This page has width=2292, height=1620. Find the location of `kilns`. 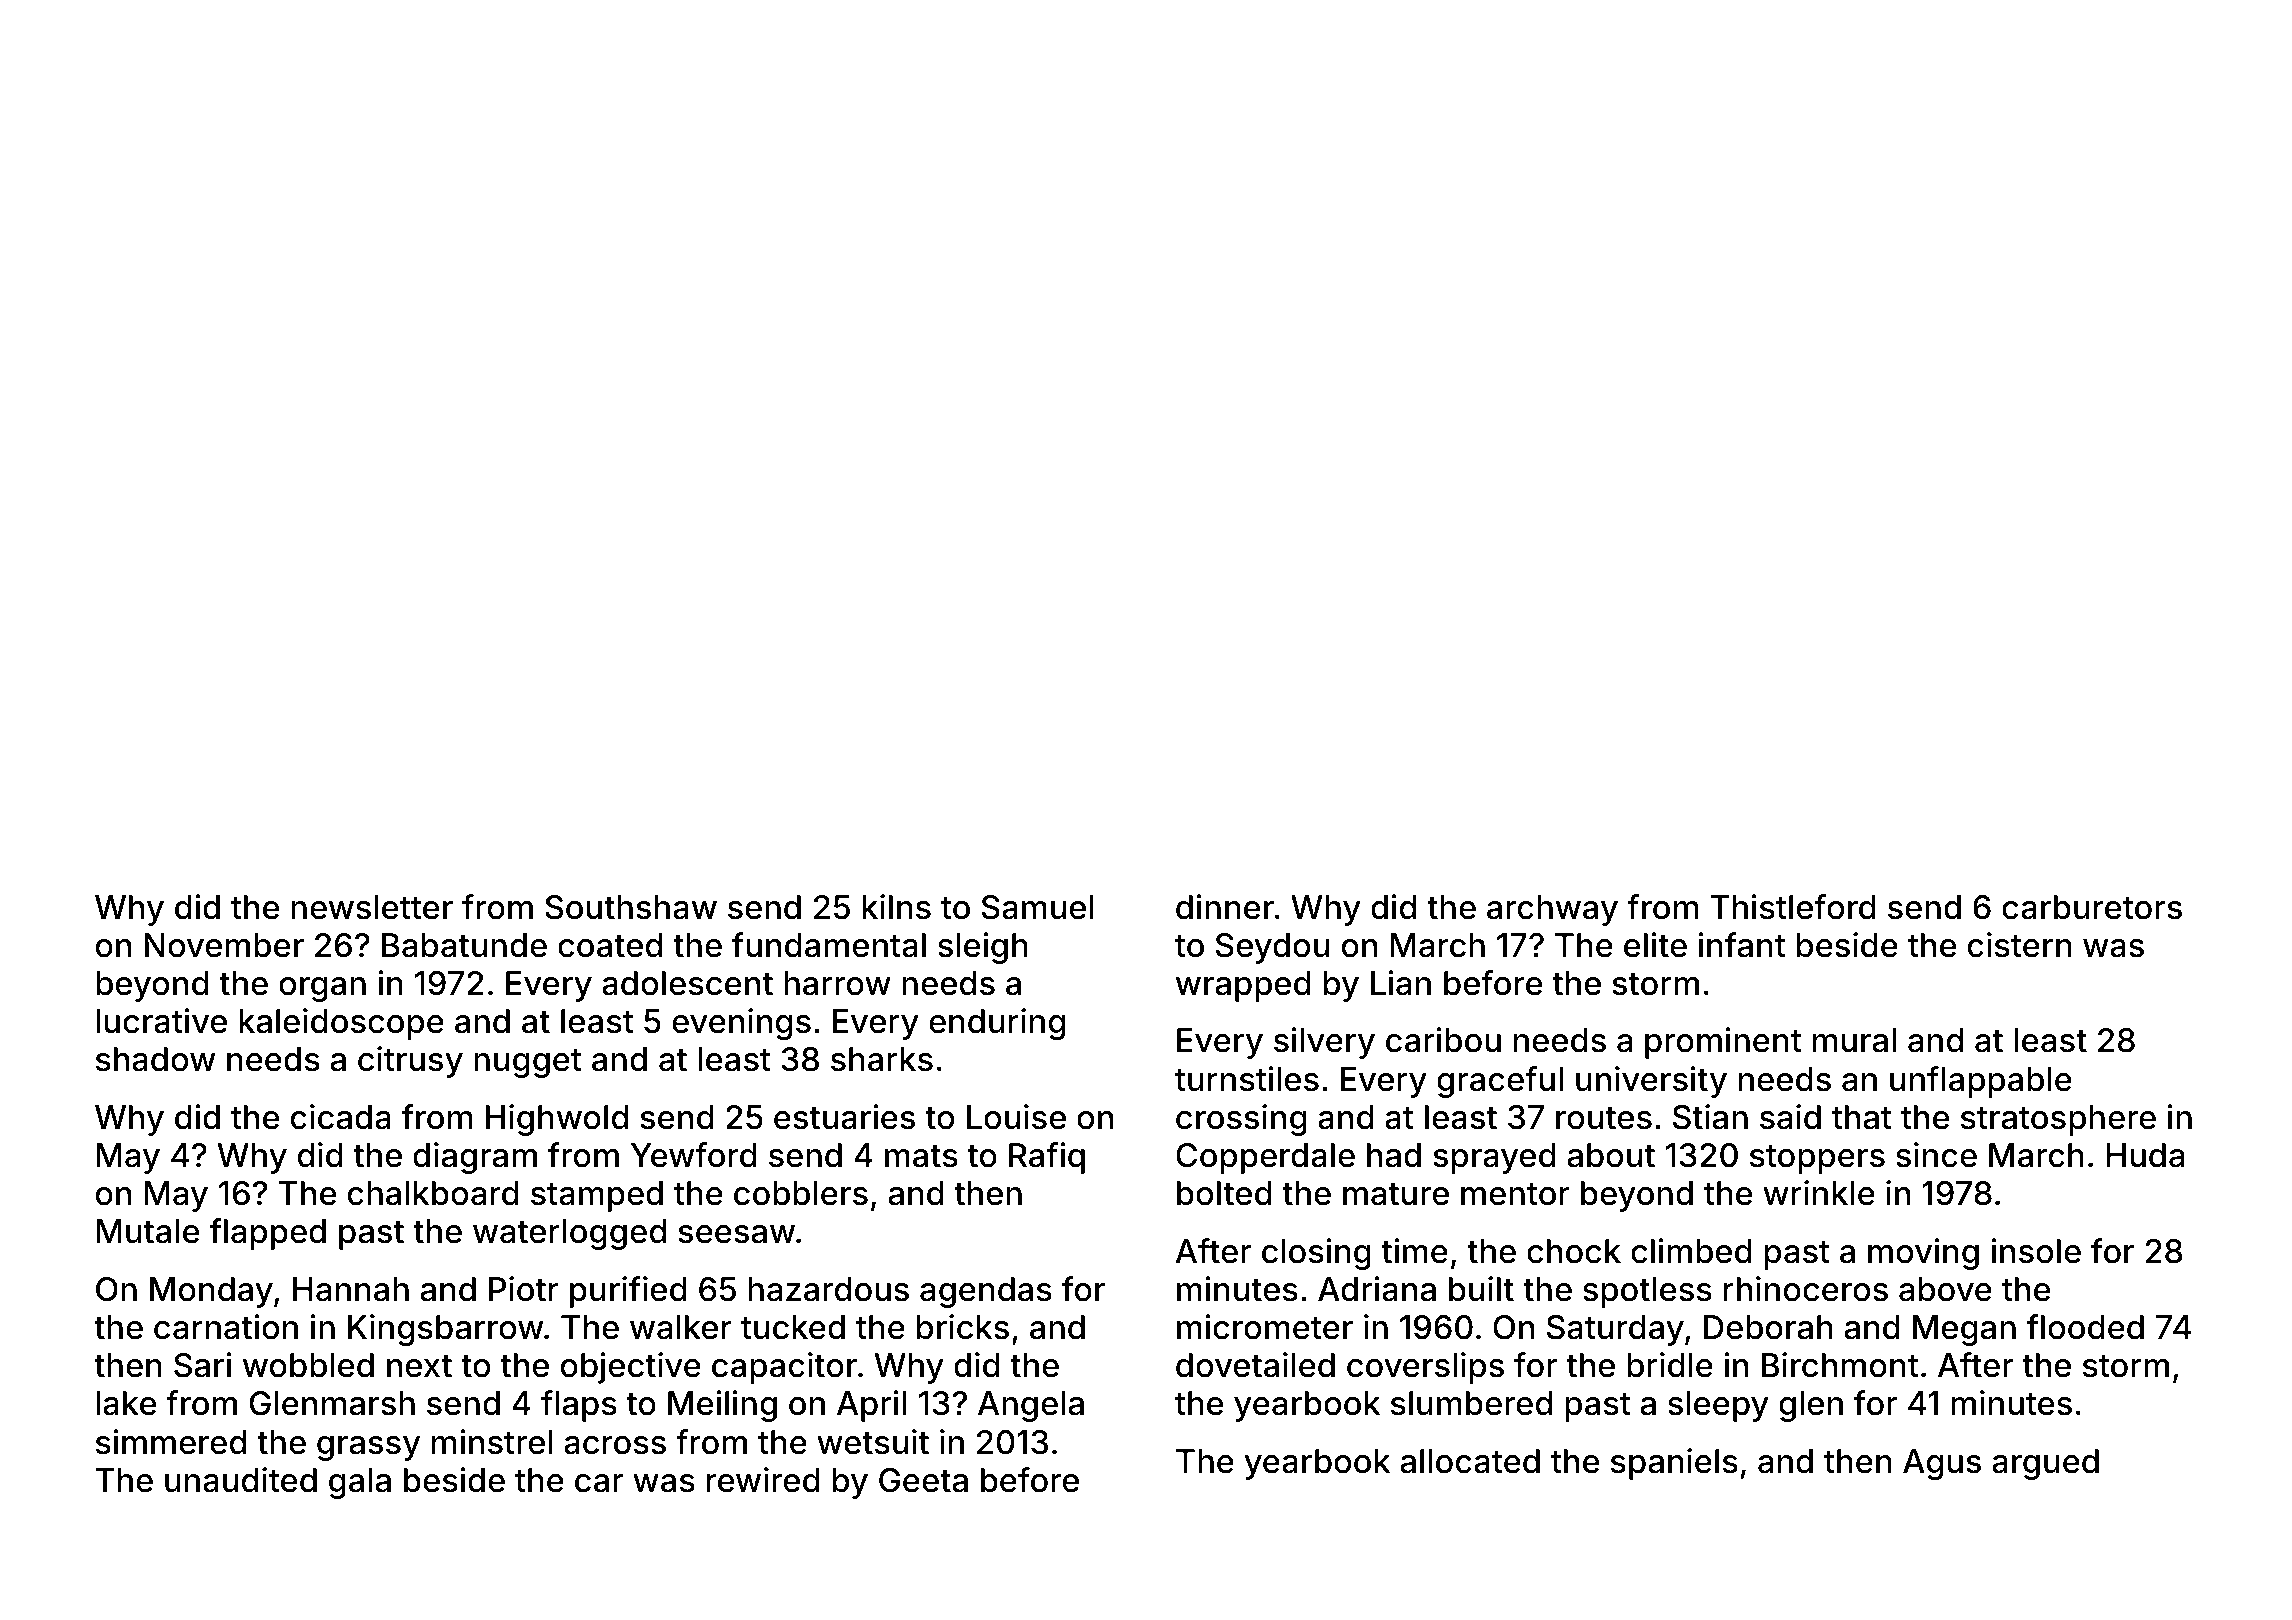

kilns is located at coordinates (896, 907).
